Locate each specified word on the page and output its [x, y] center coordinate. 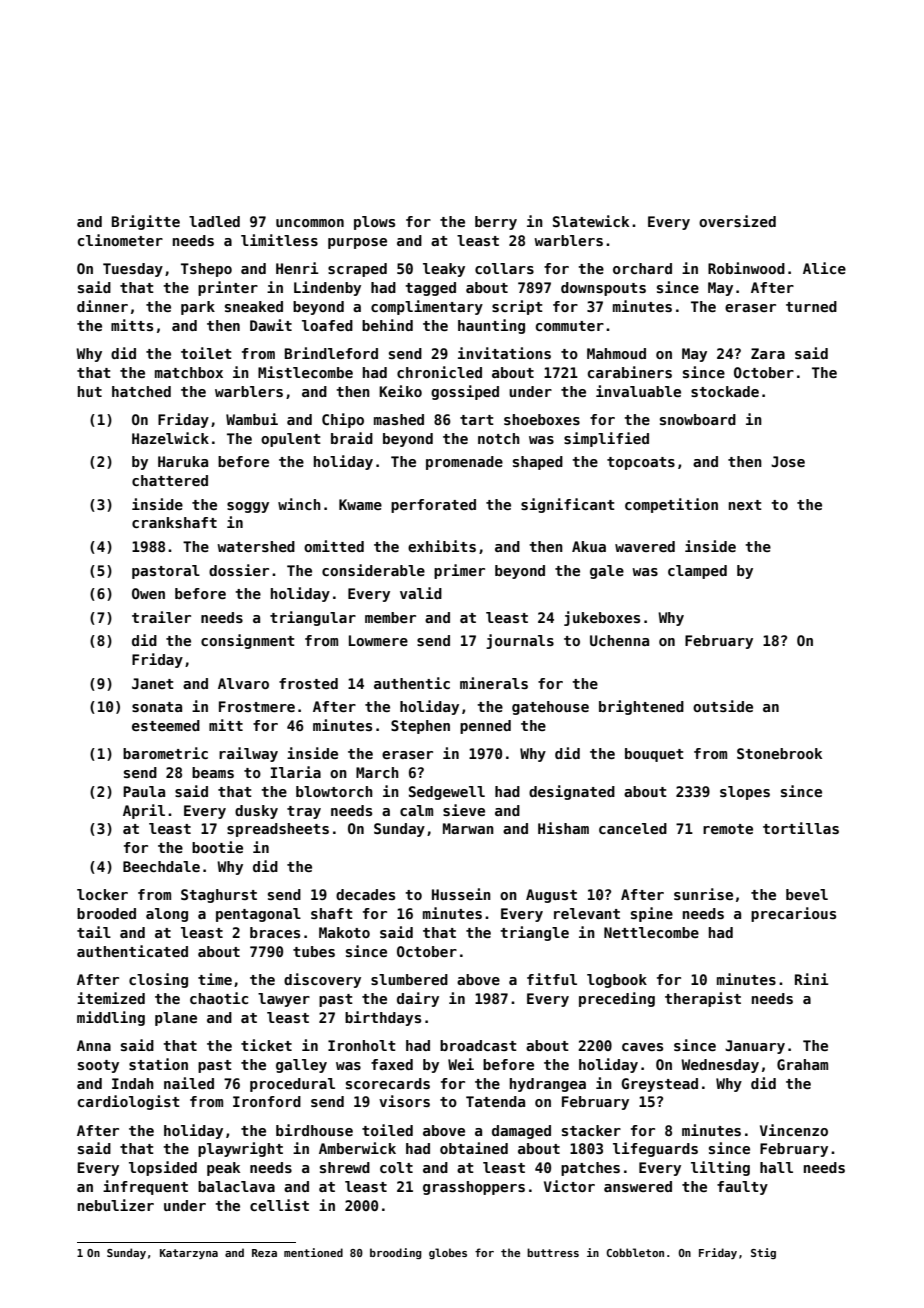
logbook [617, 981]
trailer [161, 617]
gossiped [465, 392]
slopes [745, 793]
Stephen [420, 727]
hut [90, 391]
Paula [144, 791]
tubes [314, 951]
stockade [725, 391]
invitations [504, 353]
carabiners [630, 372]
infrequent [145, 1187]
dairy [418, 999]
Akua [589, 546]
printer [228, 288]
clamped [697, 572]
